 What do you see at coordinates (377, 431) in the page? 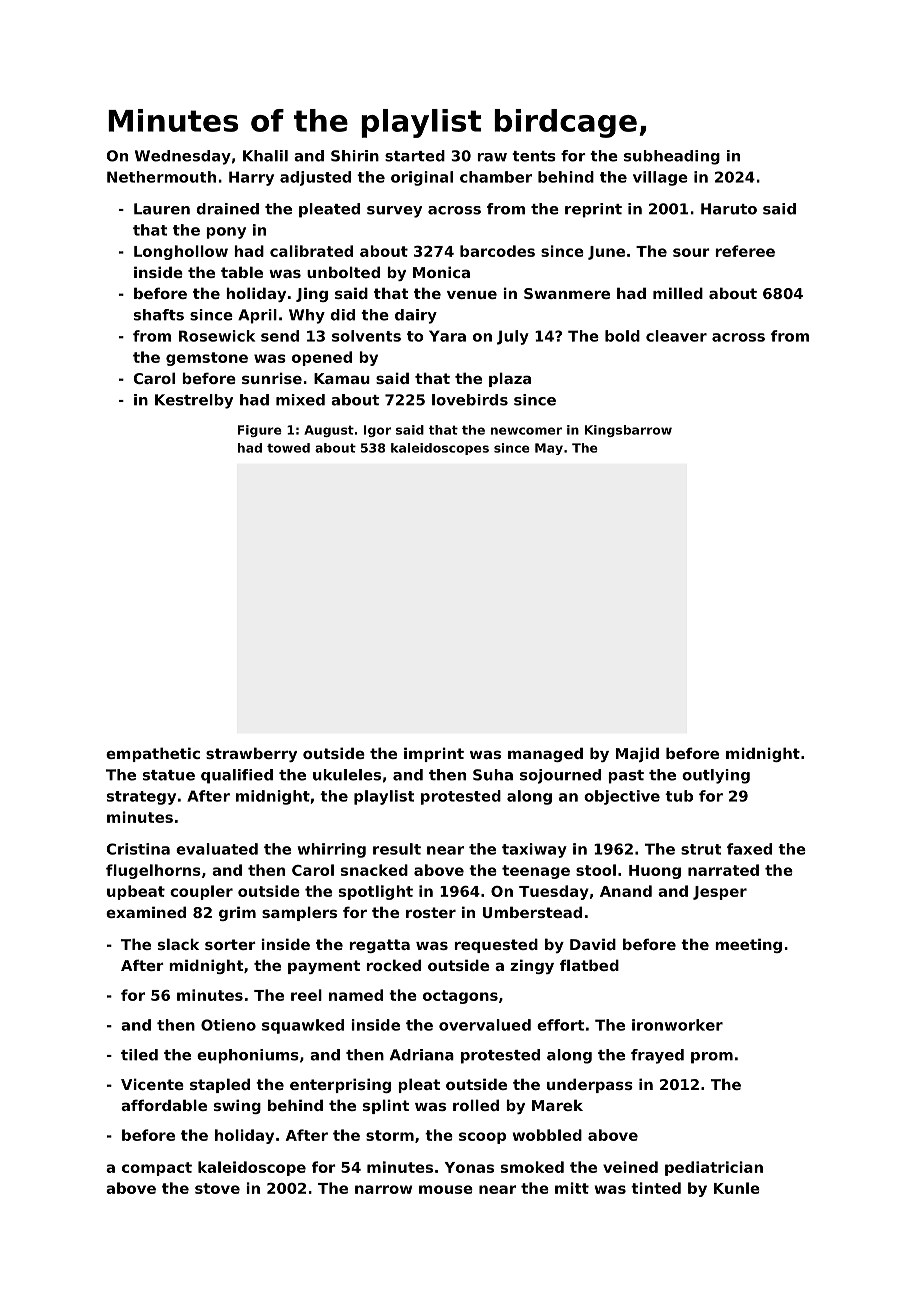
I see `Igor` at bounding box center [377, 431].
